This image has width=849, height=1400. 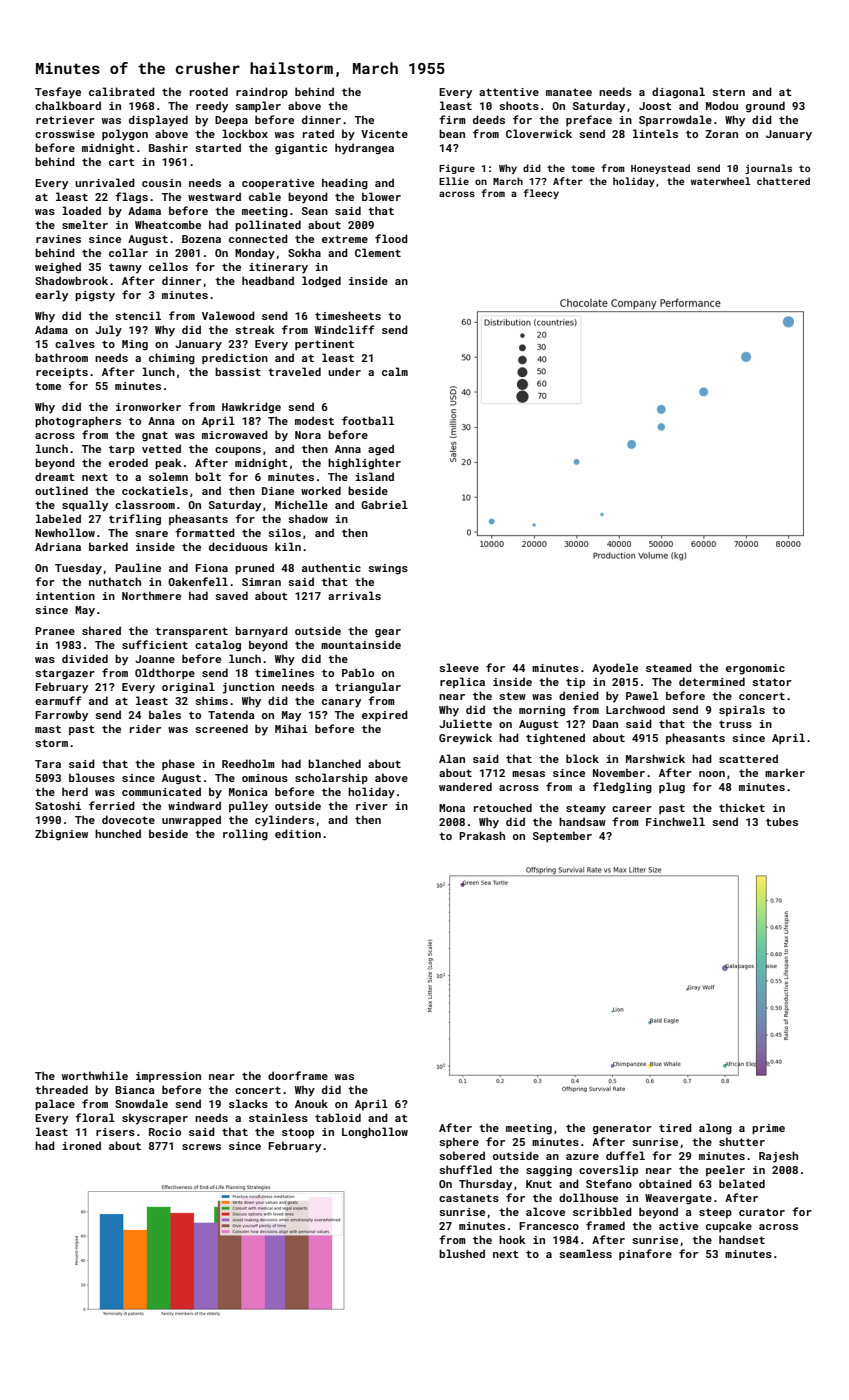 I want to click on stoop, so click(x=298, y=1133).
